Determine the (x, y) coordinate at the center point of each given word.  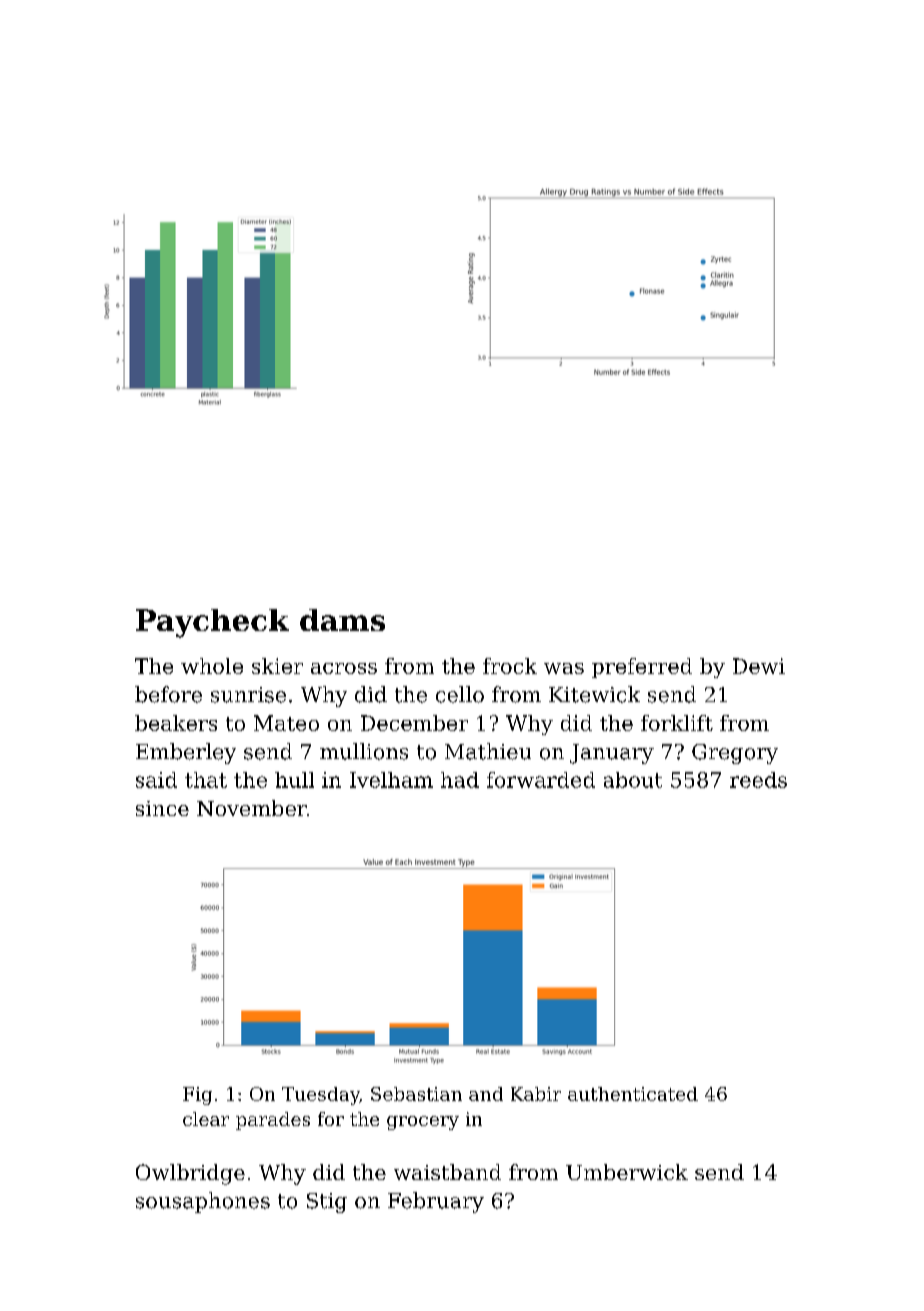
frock (510, 666)
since (162, 808)
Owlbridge (190, 1174)
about (633, 780)
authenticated (633, 1094)
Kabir (536, 1094)
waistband (447, 1172)
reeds (758, 780)
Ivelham (391, 780)
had (460, 780)
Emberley (186, 753)
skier (277, 666)
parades (273, 1121)
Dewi (759, 666)
